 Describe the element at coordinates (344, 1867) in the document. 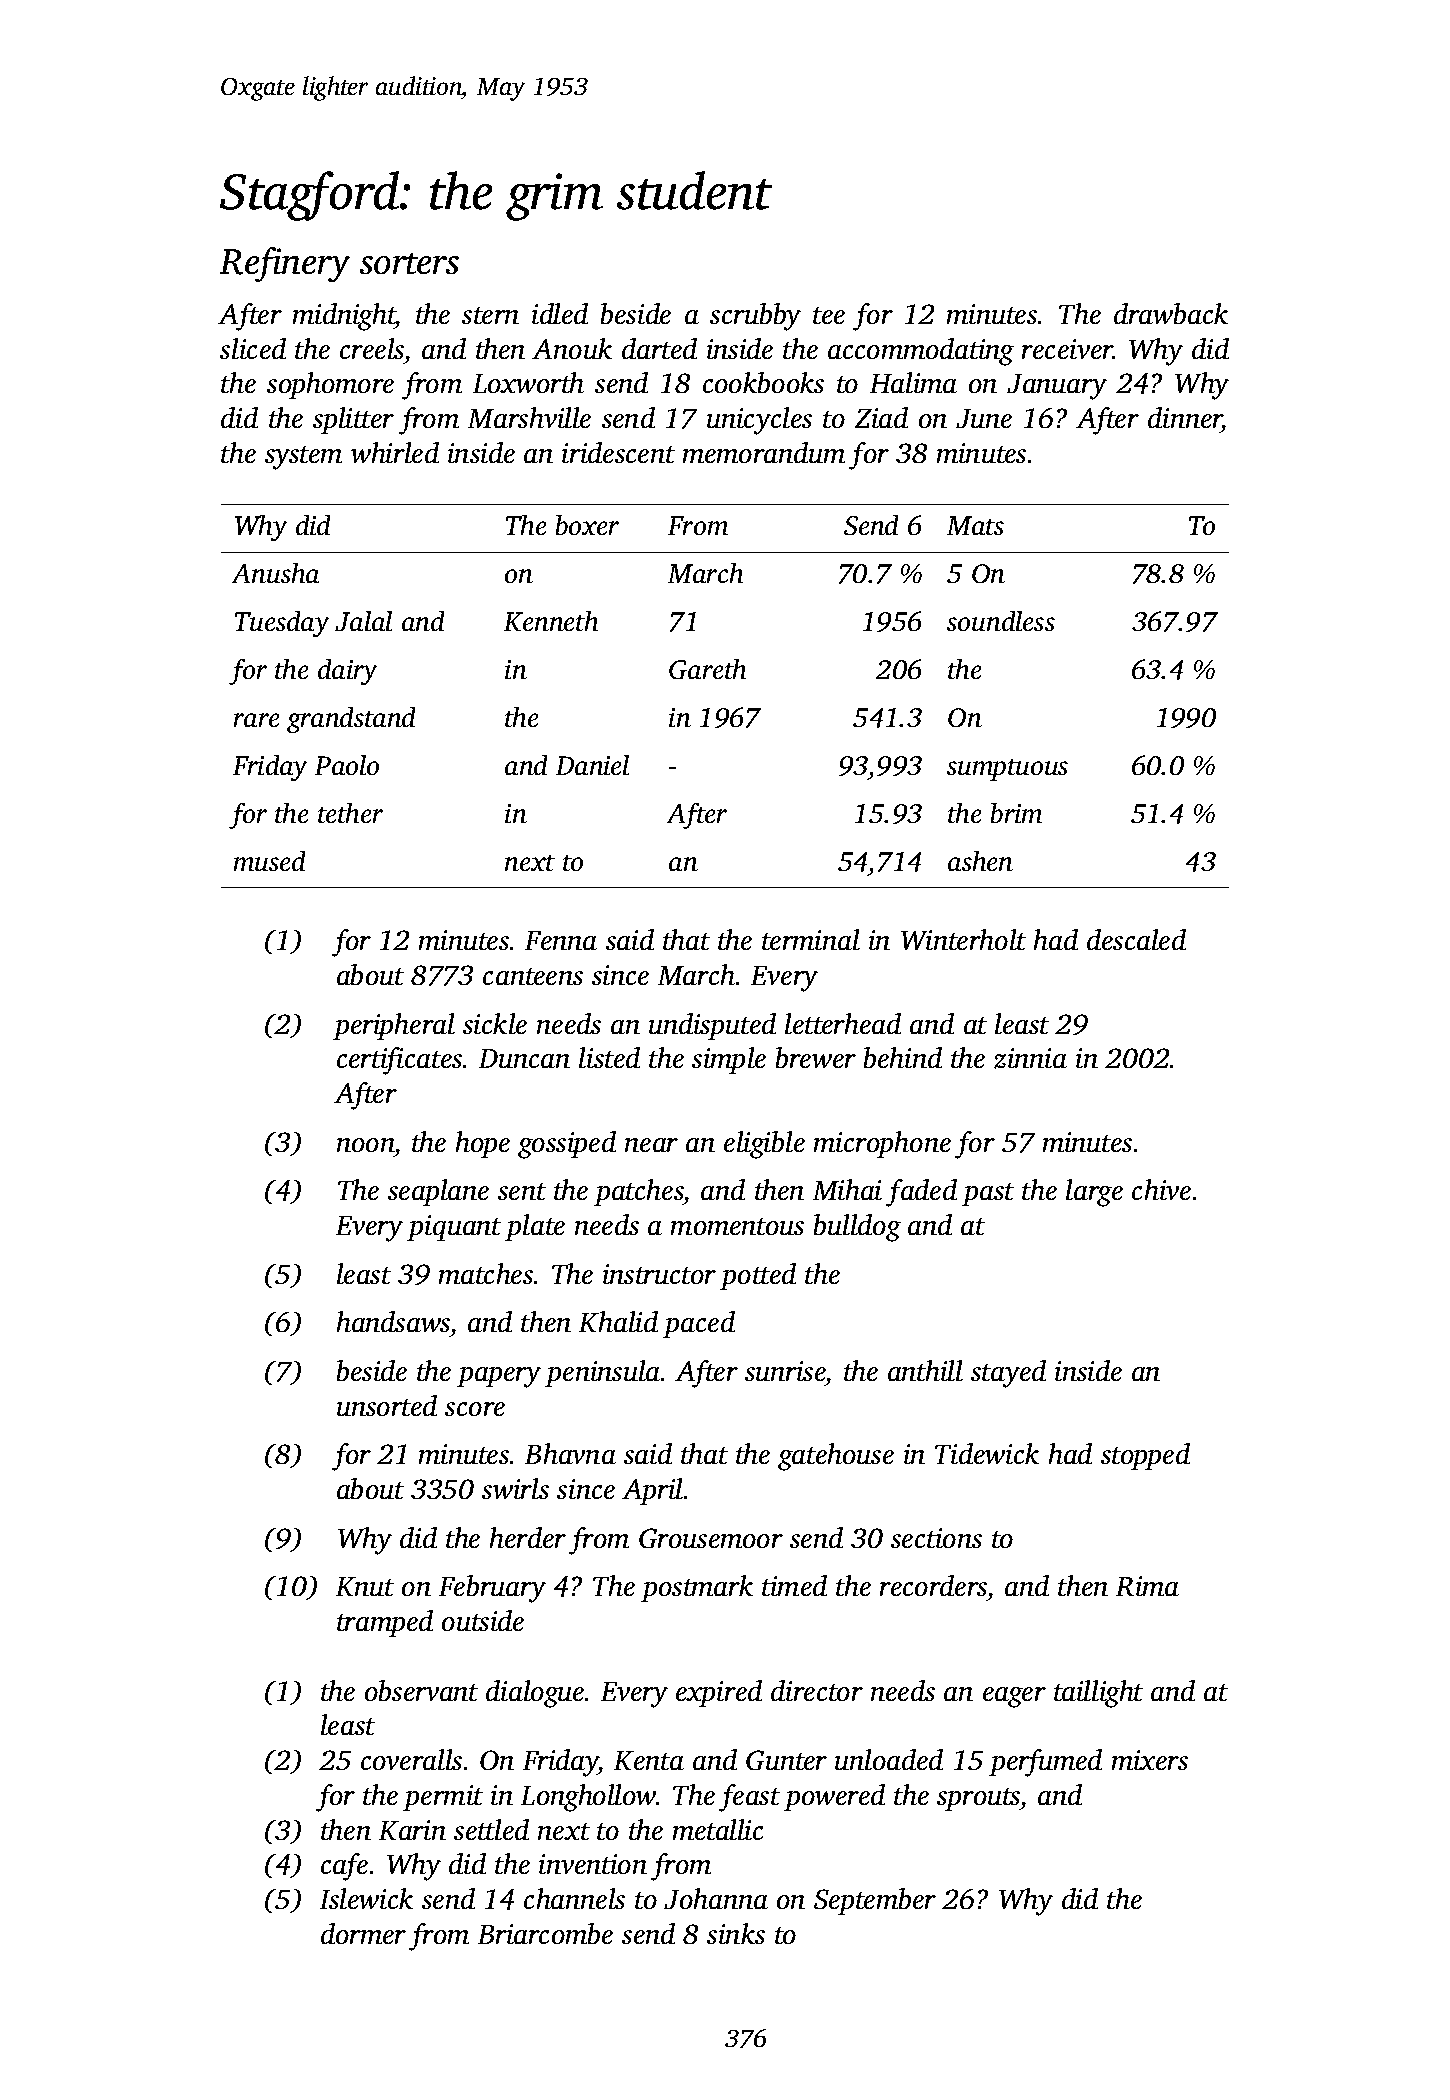

I see `cafe` at that location.
